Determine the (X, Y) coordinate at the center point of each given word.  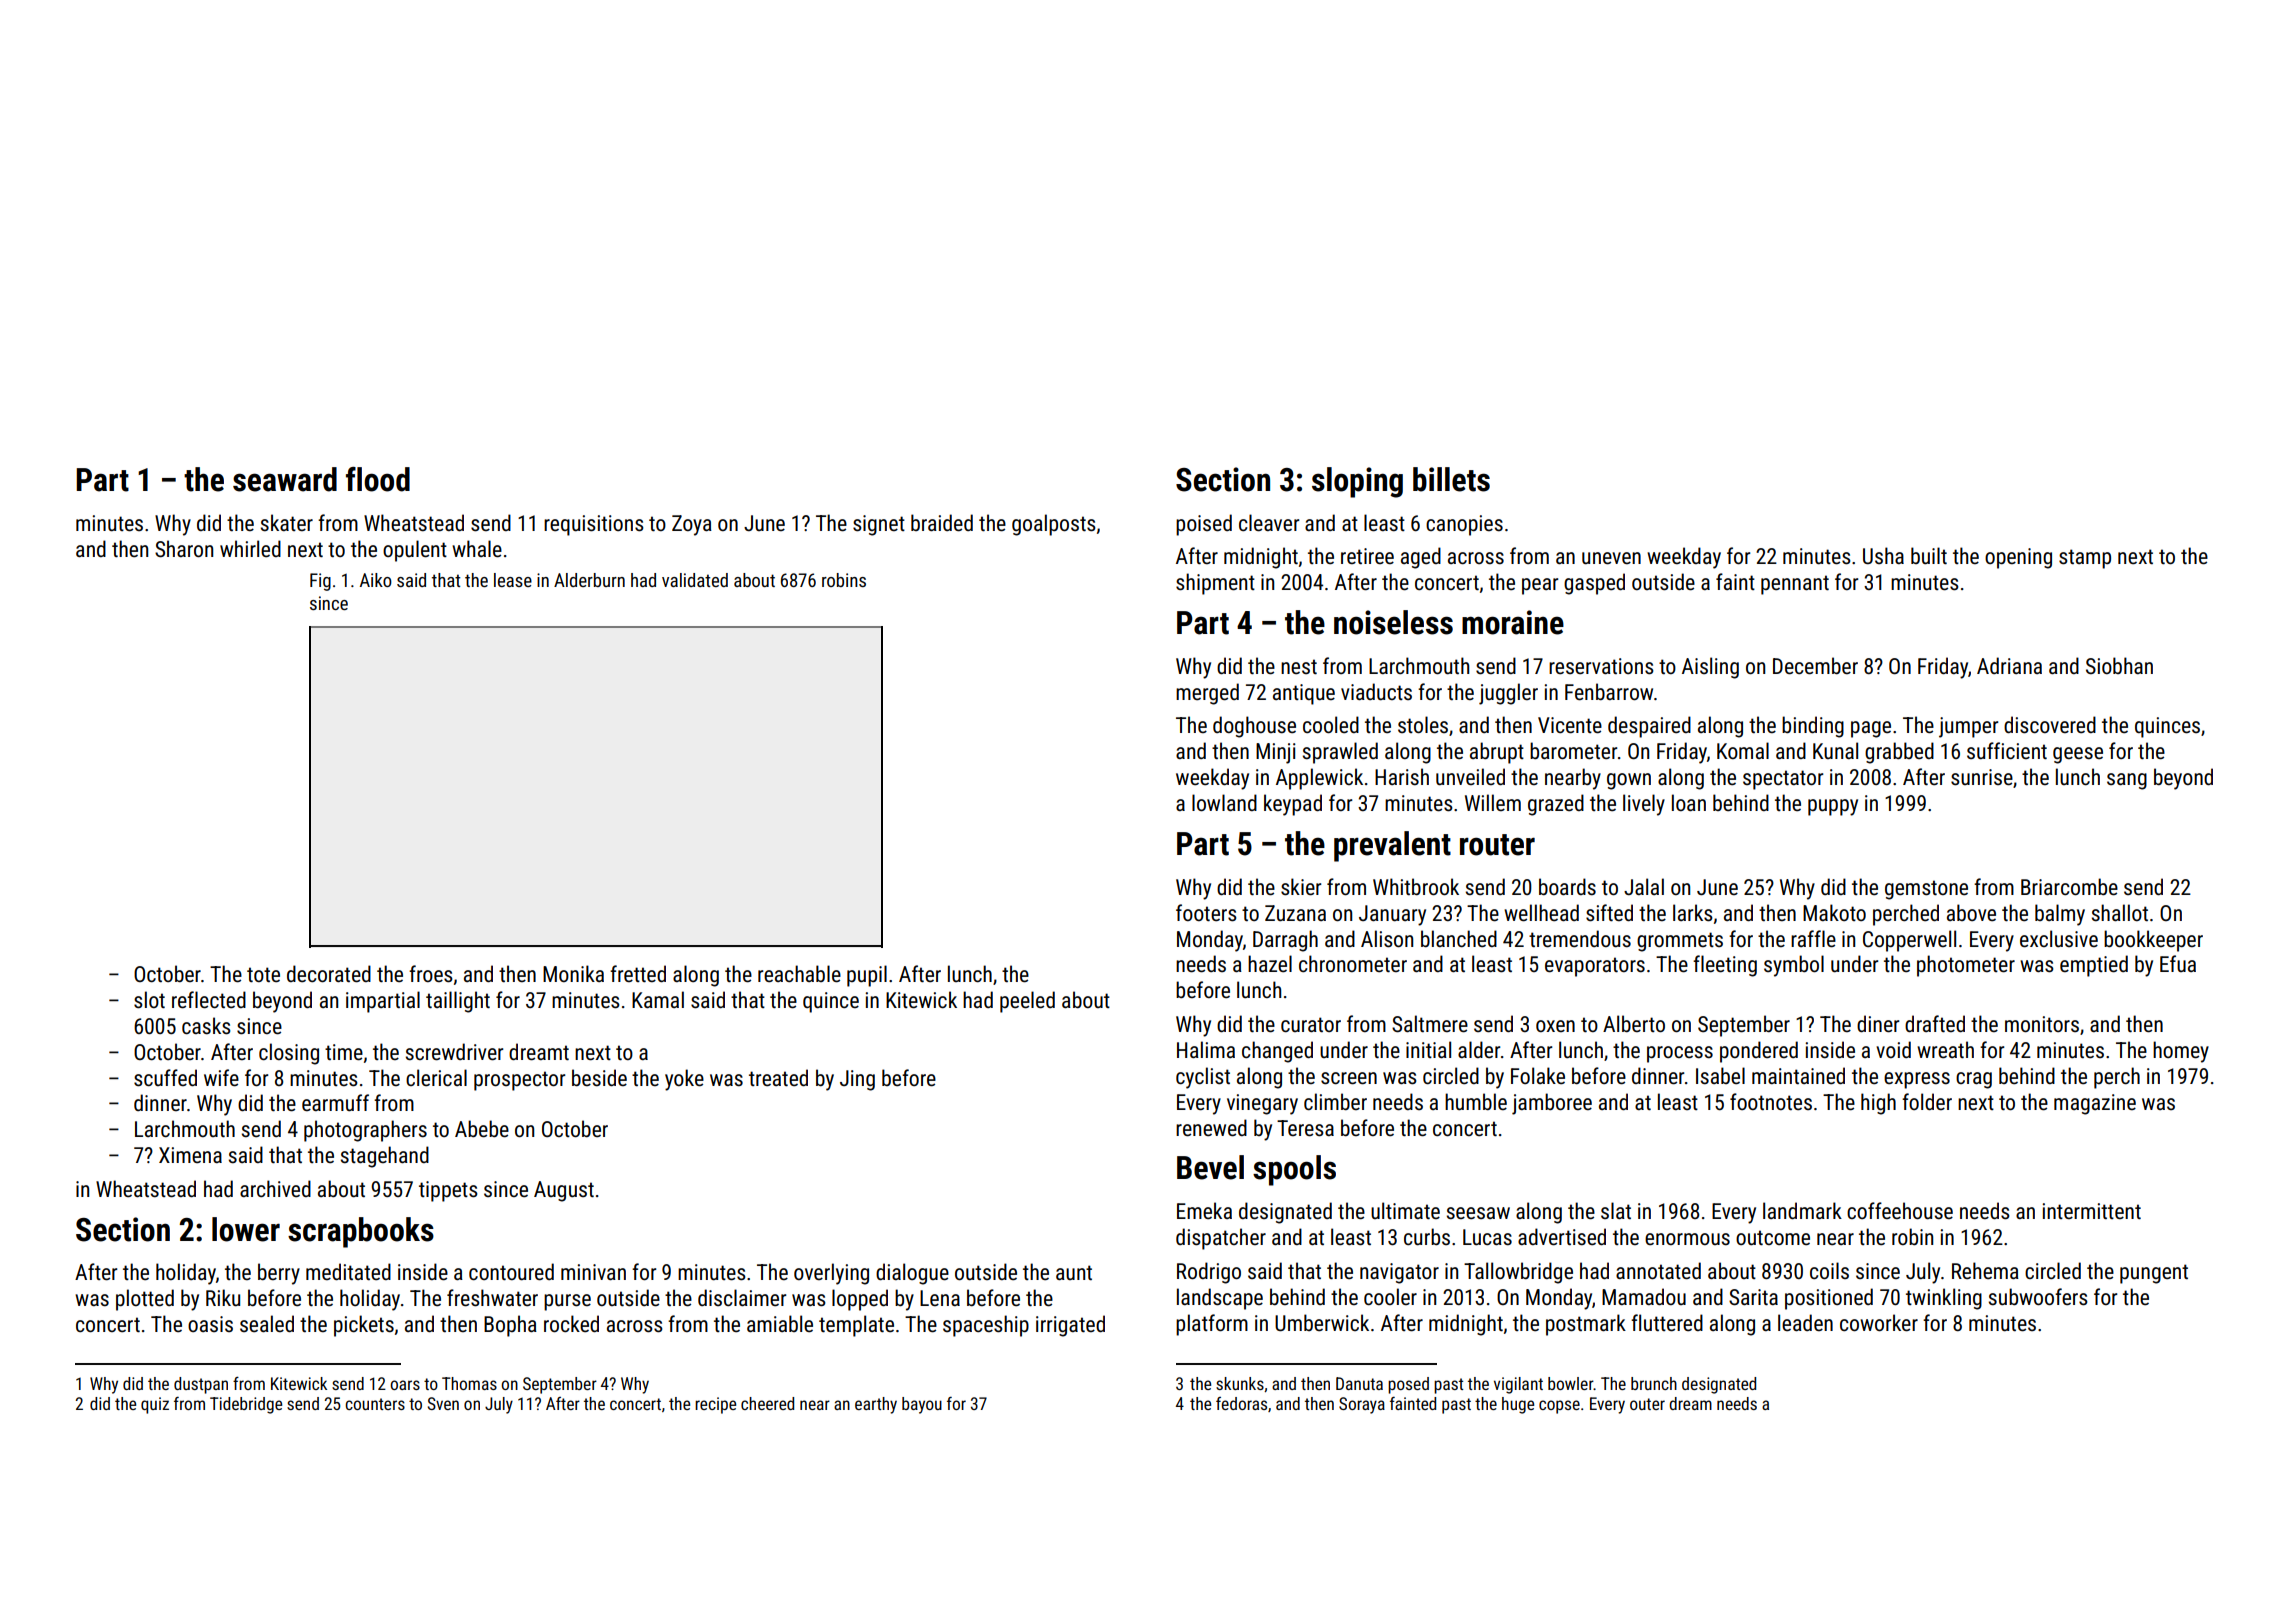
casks (206, 1026)
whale (477, 549)
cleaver (1269, 523)
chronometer (1353, 963)
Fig (320, 582)
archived (275, 1188)
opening (2018, 558)
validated (695, 580)
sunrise (1982, 777)
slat (1616, 1210)
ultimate (1405, 1210)
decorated (329, 974)
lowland (1224, 802)
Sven (443, 1403)
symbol (1794, 966)
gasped (1594, 584)
